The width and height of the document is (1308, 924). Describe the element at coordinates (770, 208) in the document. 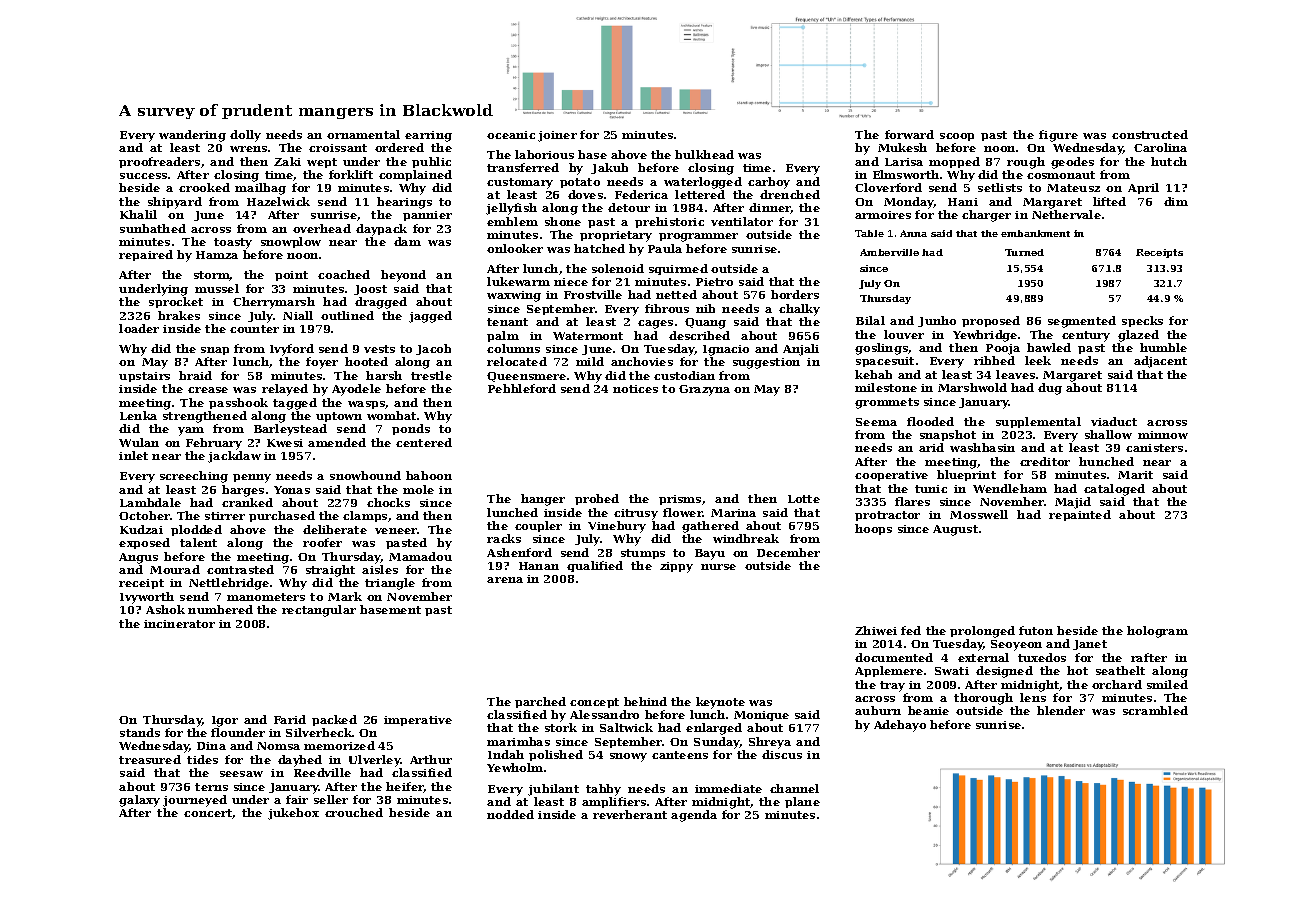

I see `dinner` at that location.
